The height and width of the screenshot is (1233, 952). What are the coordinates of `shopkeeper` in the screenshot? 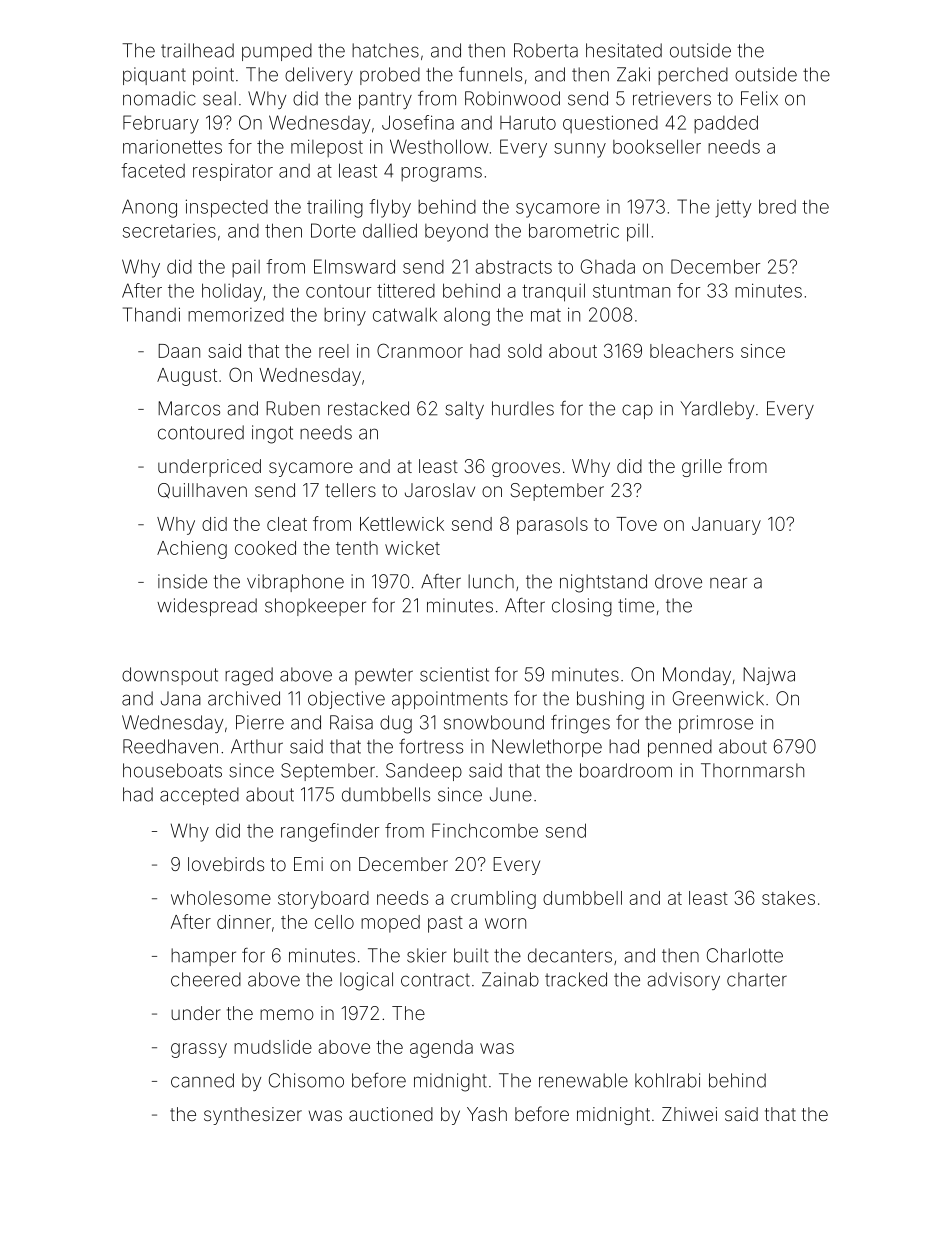 It's located at (315, 607).
